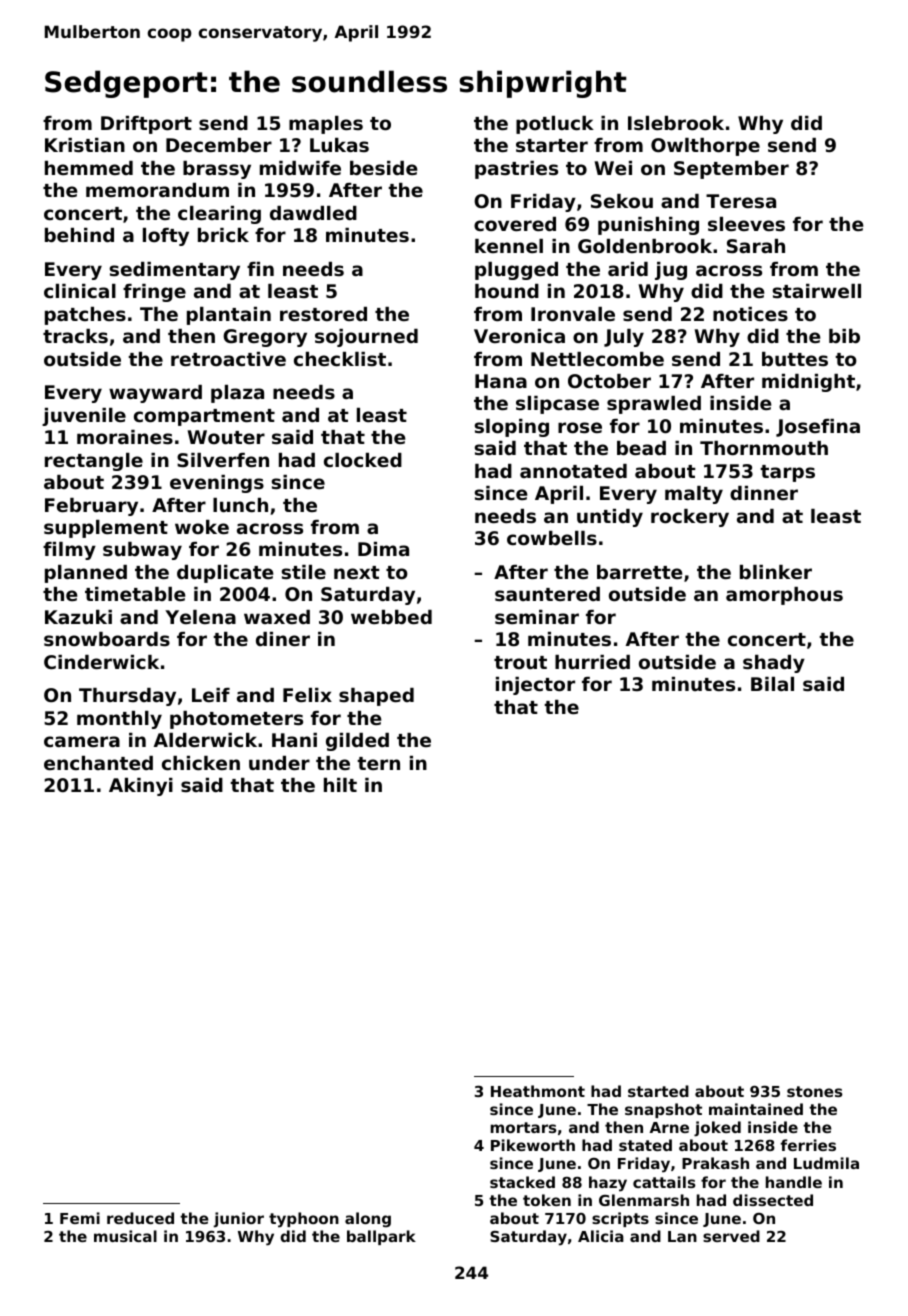  I want to click on punishing, so click(648, 226).
